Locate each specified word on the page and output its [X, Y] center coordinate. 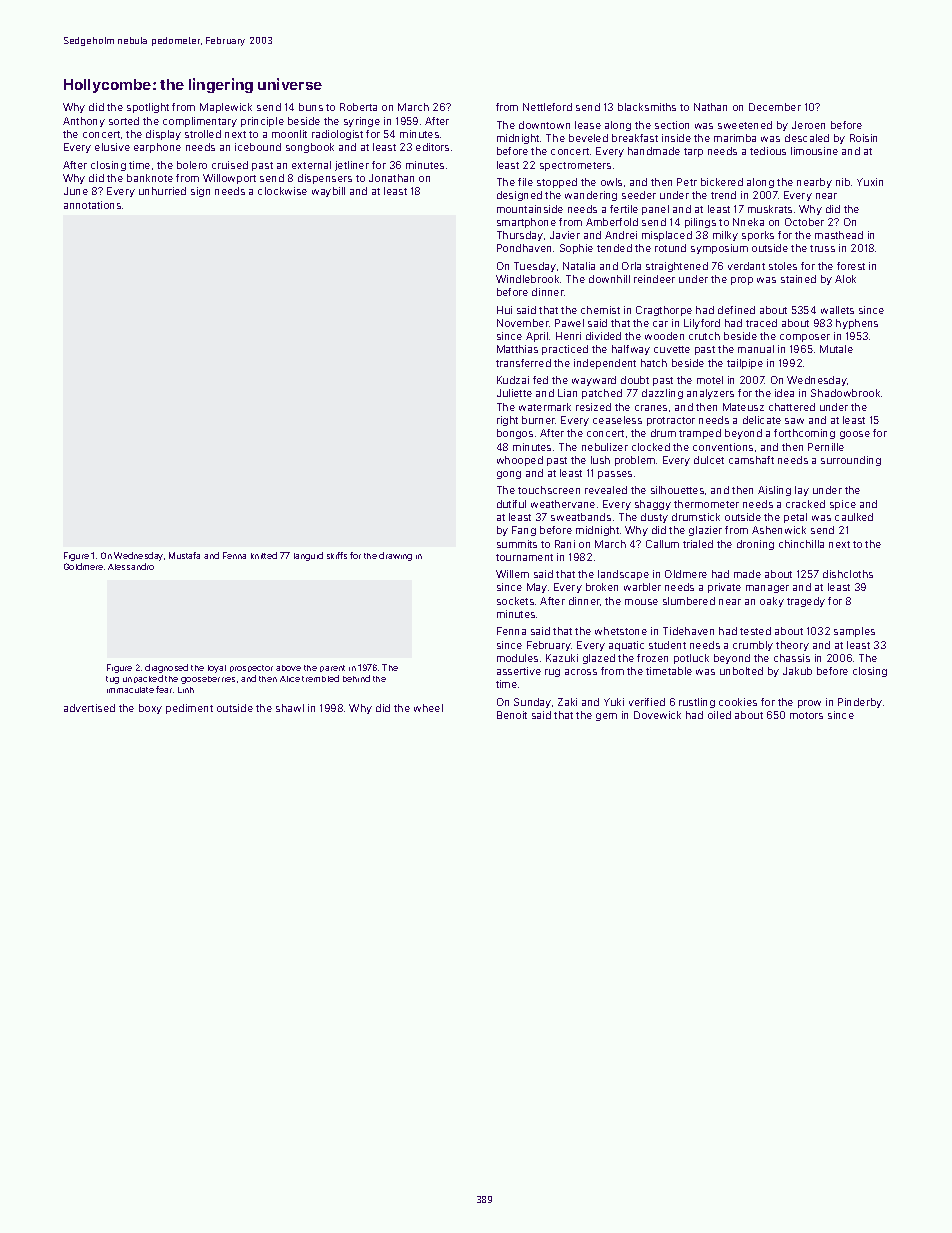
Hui [504, 310]
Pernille [826, 447]
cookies [738, 702]
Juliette [514, 393]
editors [432, 147]
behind [356, 678]
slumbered [689, 601]
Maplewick [226, 108]
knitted [264, 555]
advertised [89, 708]
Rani [565, 544]
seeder [639, 195]
